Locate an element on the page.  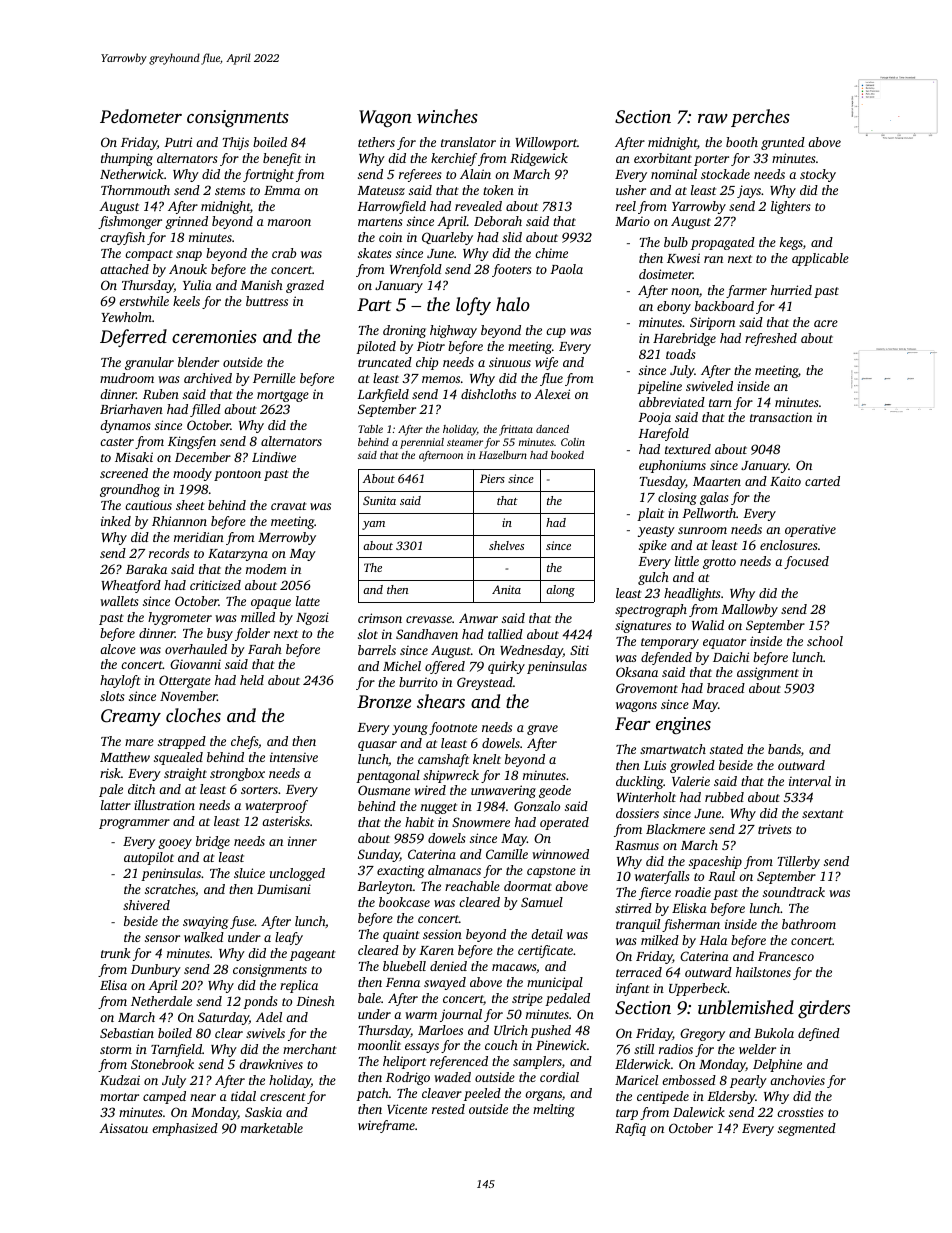
Wheatford is located at coordinates (131, 586).
